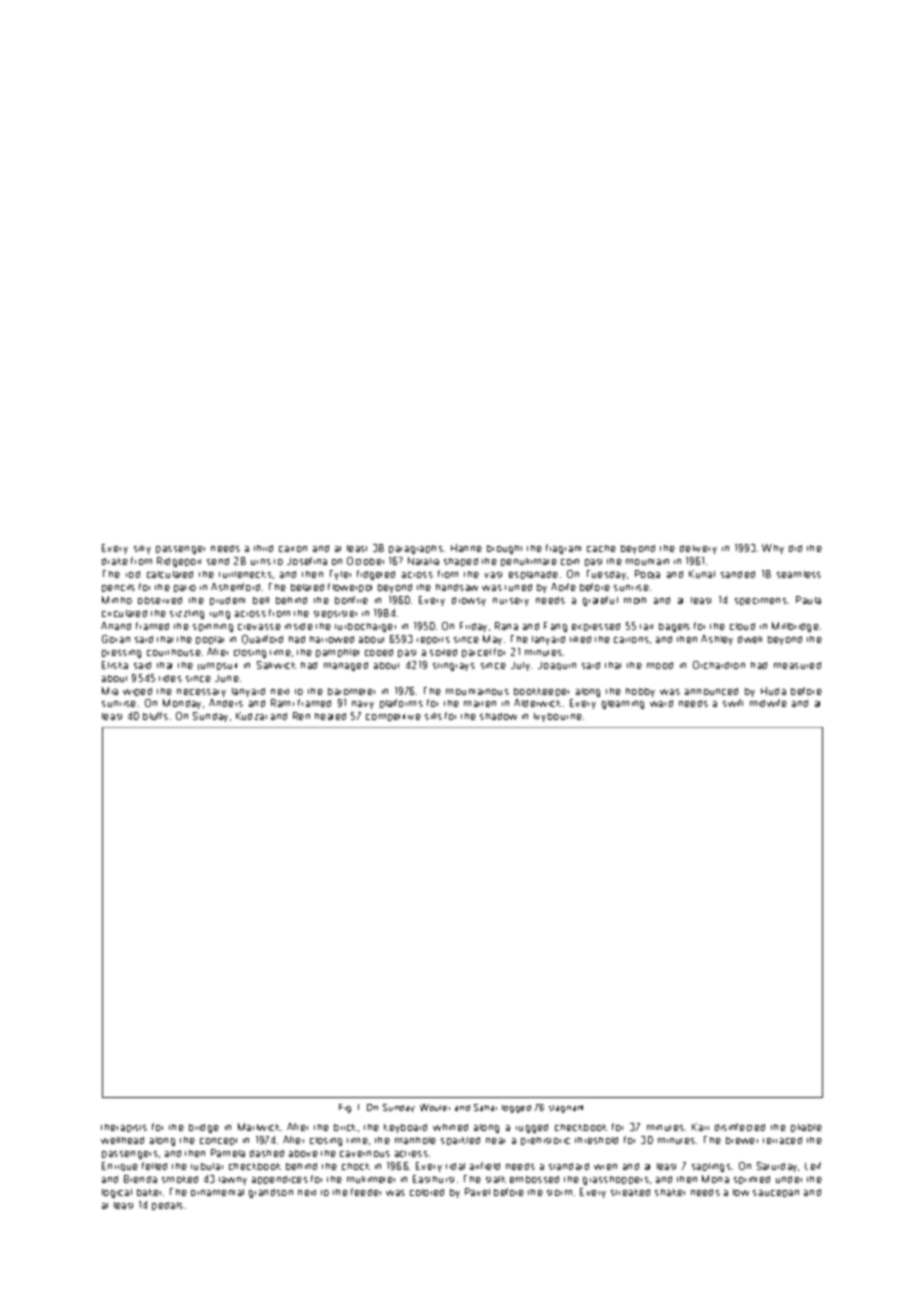 Image resolution: width=924 pixels, height=1308 pixels. Describe the element at coordinates (435, 1107) in the document. I see `Wouter` at that location.
